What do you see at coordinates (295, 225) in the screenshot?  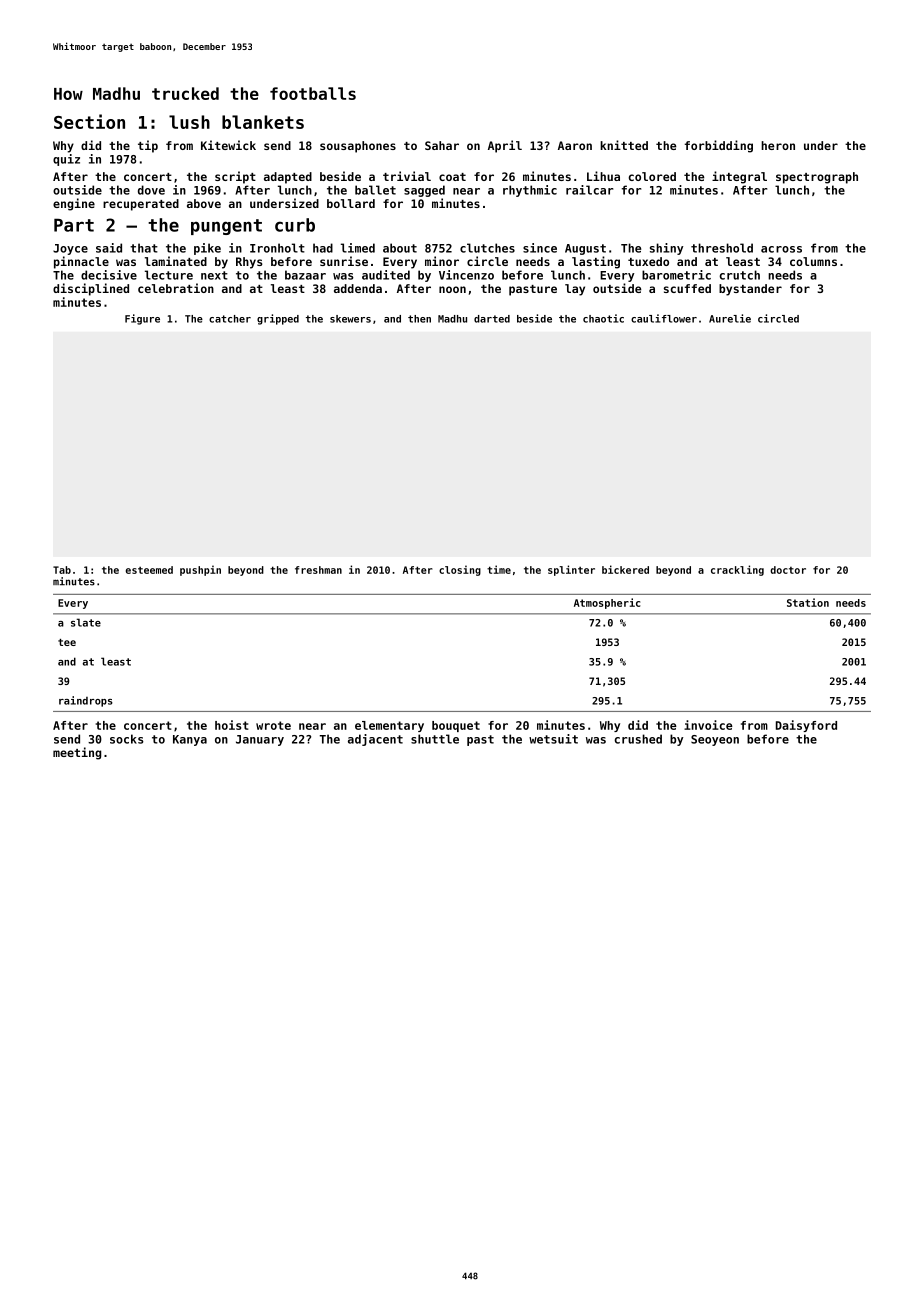 I see `curb` at bounding box center [295, 225].
